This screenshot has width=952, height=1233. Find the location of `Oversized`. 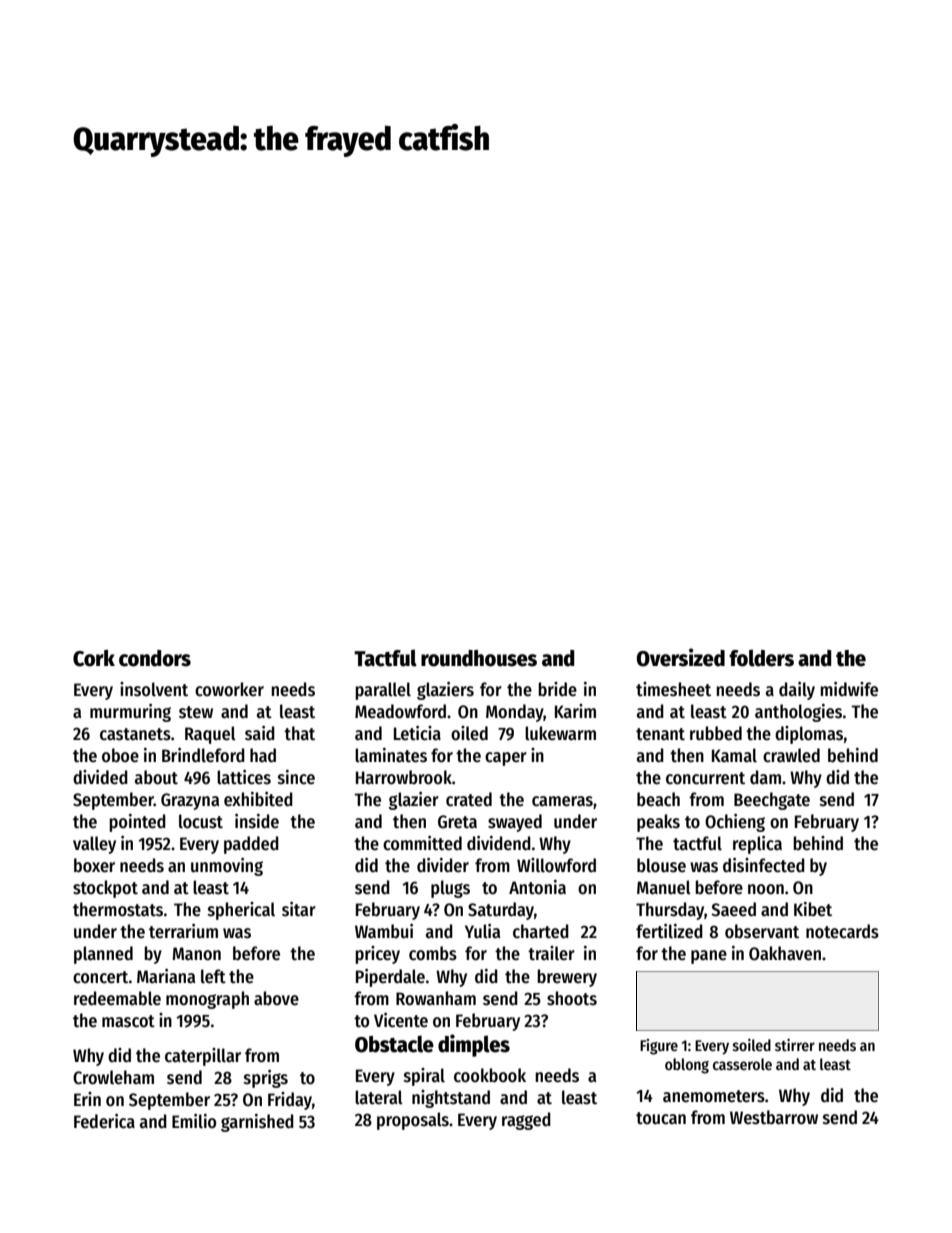

Oversized is located at coordinates (681, 657).
